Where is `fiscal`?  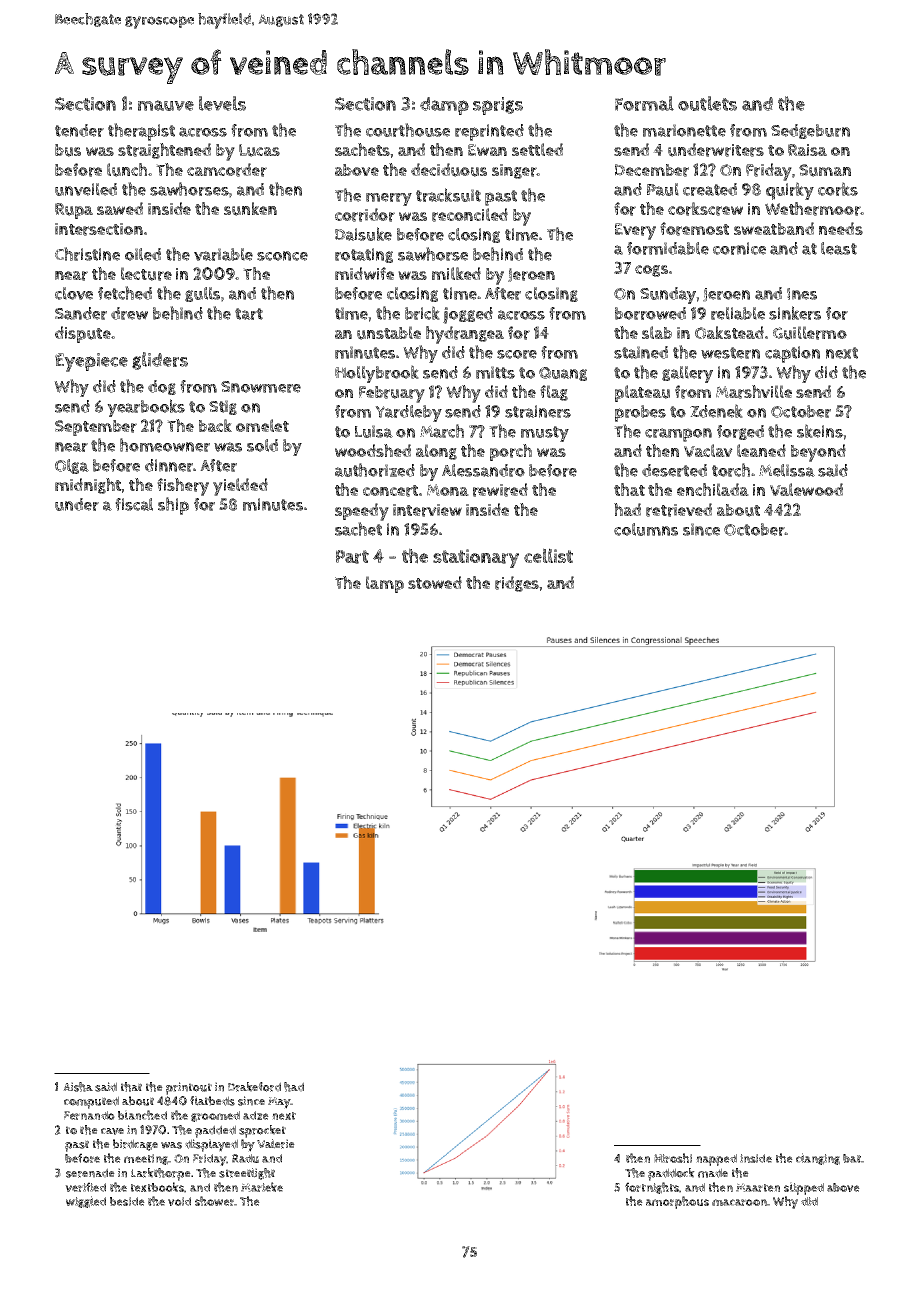 fiscal is located at coordinates (134, 504).
